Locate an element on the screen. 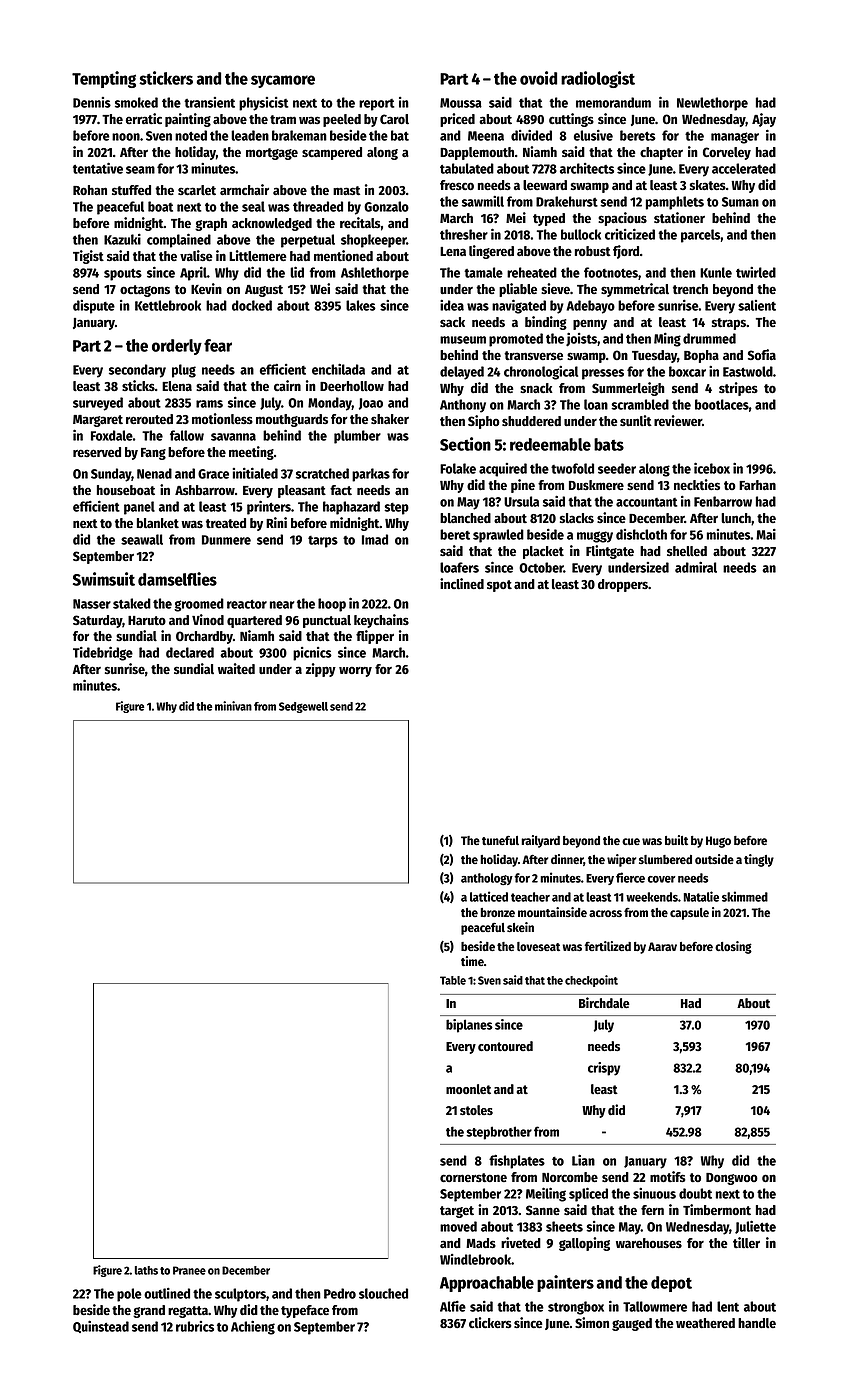 This screenshot has width=849, height=1400. radiologist is located at coordinates (598, 79).
